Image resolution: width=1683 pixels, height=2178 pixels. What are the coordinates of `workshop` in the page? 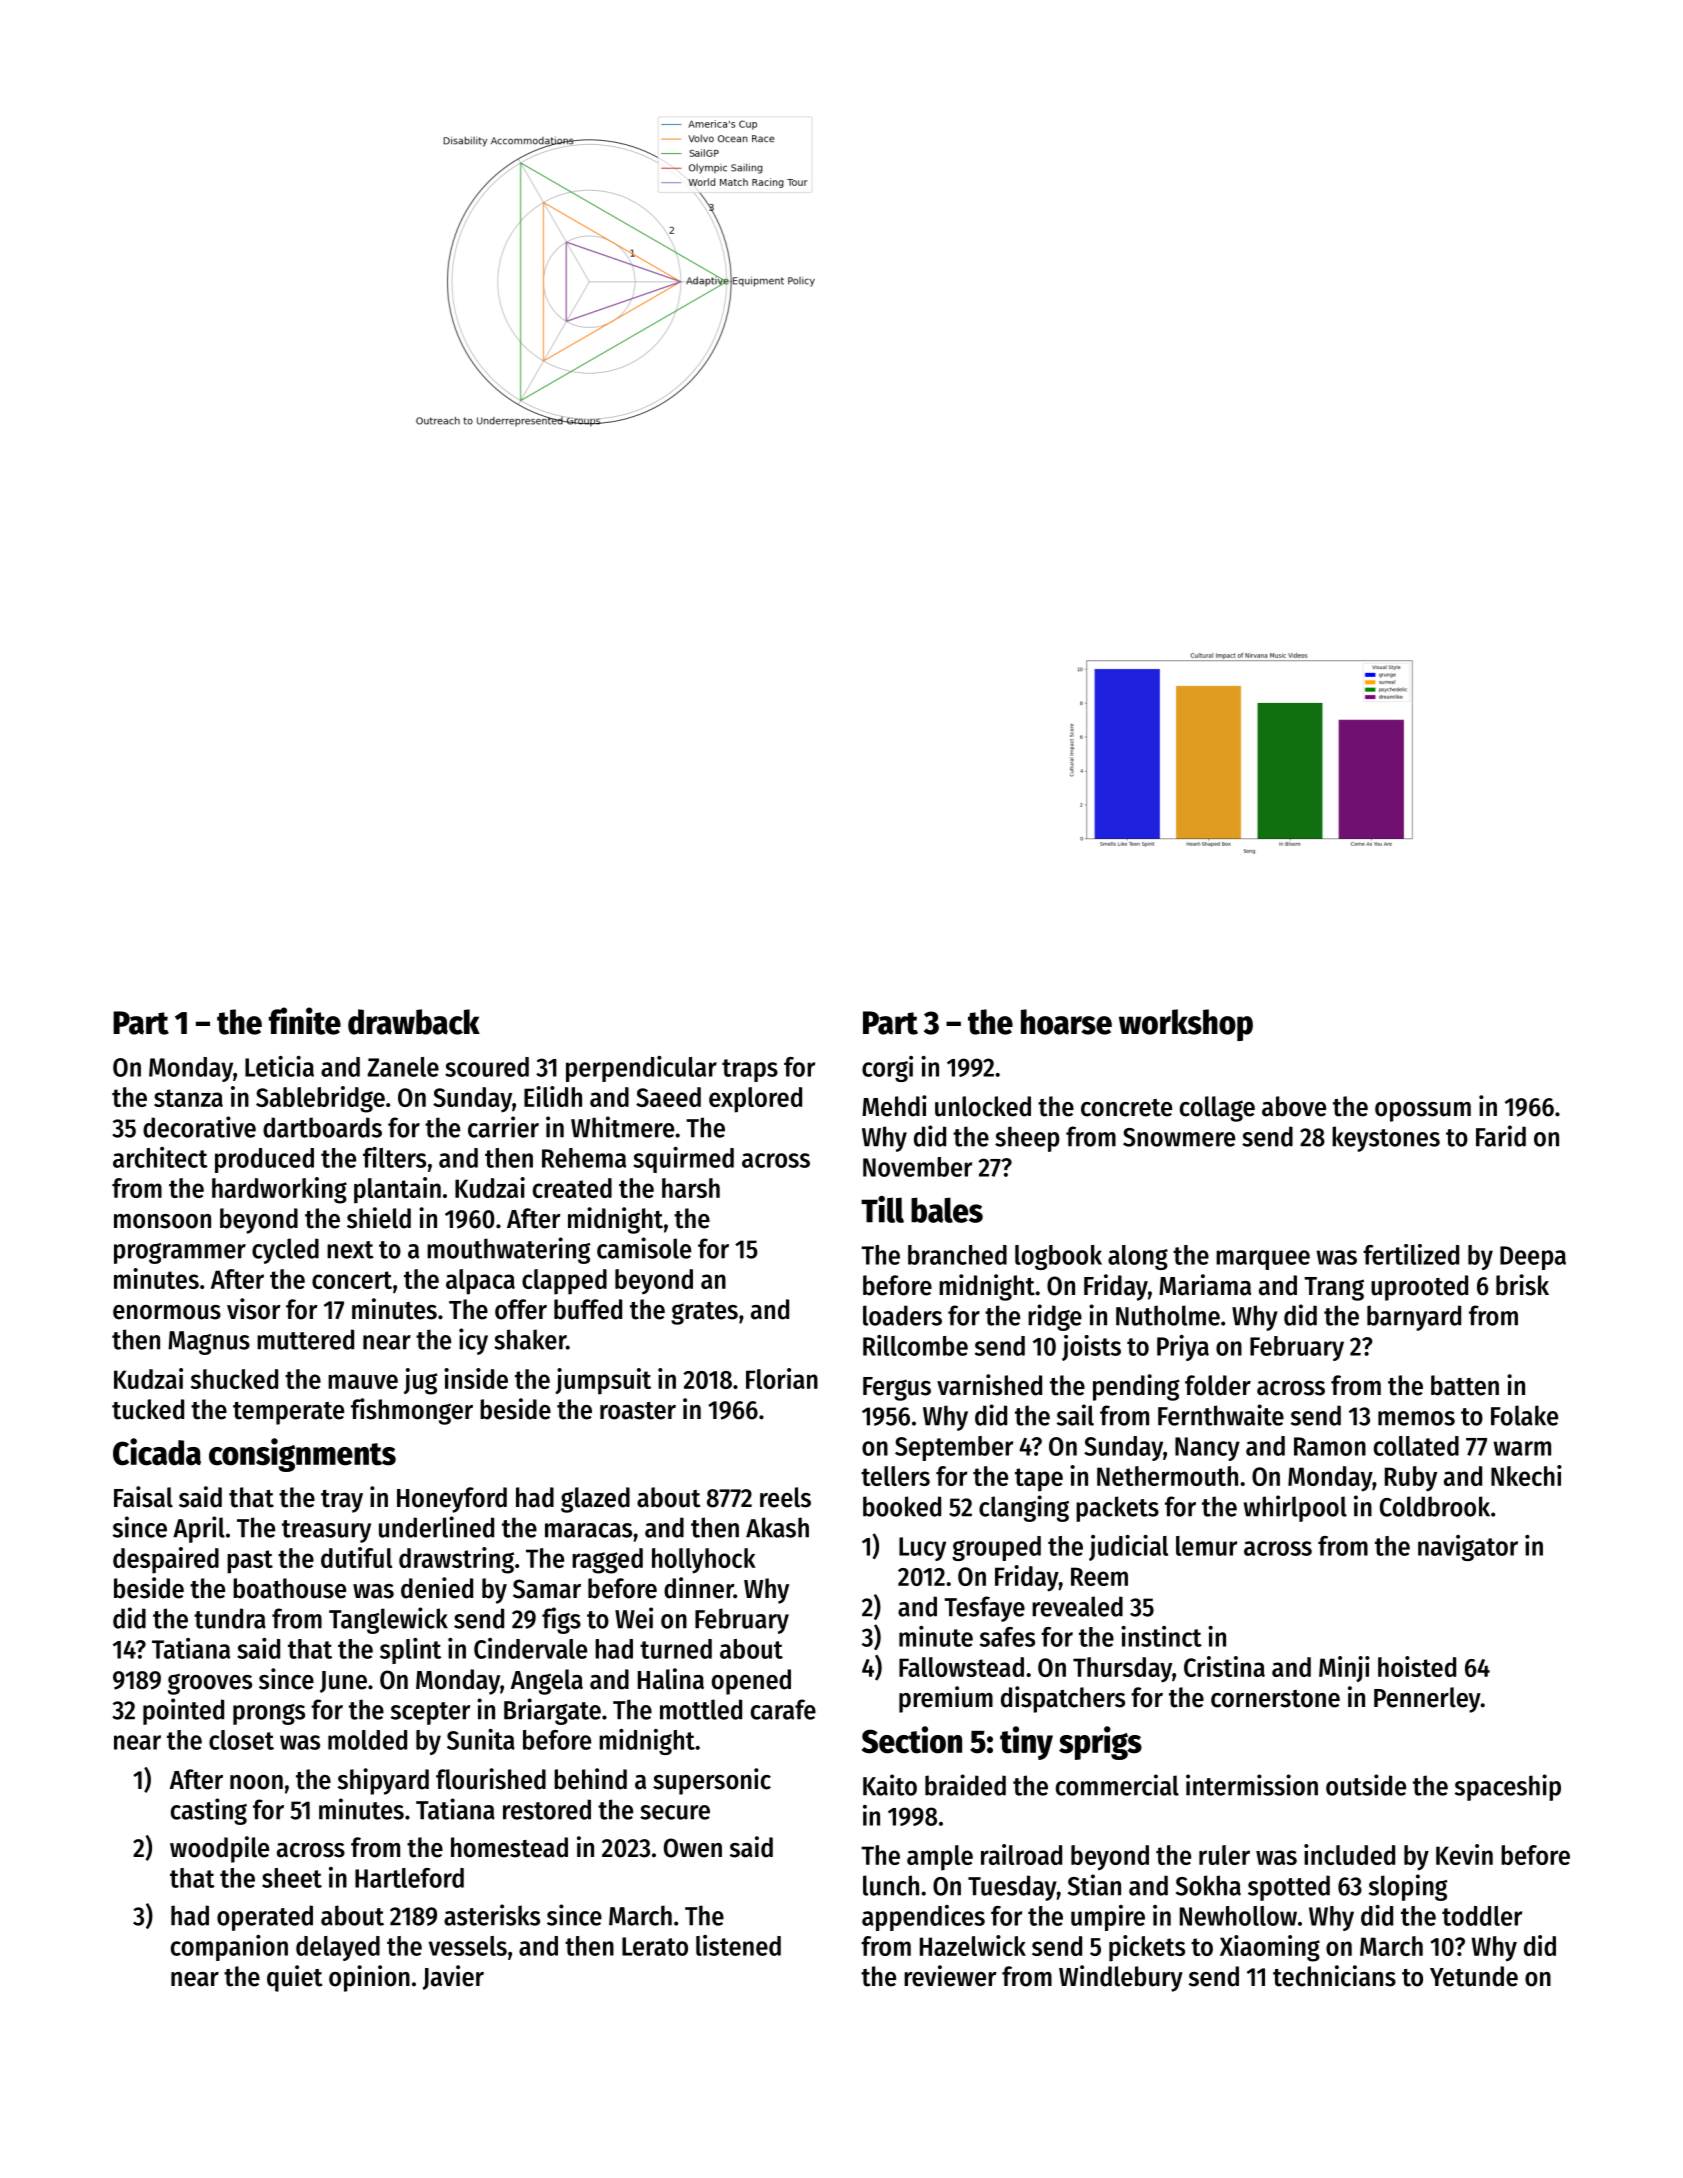 It's located at (1186, 1025).
